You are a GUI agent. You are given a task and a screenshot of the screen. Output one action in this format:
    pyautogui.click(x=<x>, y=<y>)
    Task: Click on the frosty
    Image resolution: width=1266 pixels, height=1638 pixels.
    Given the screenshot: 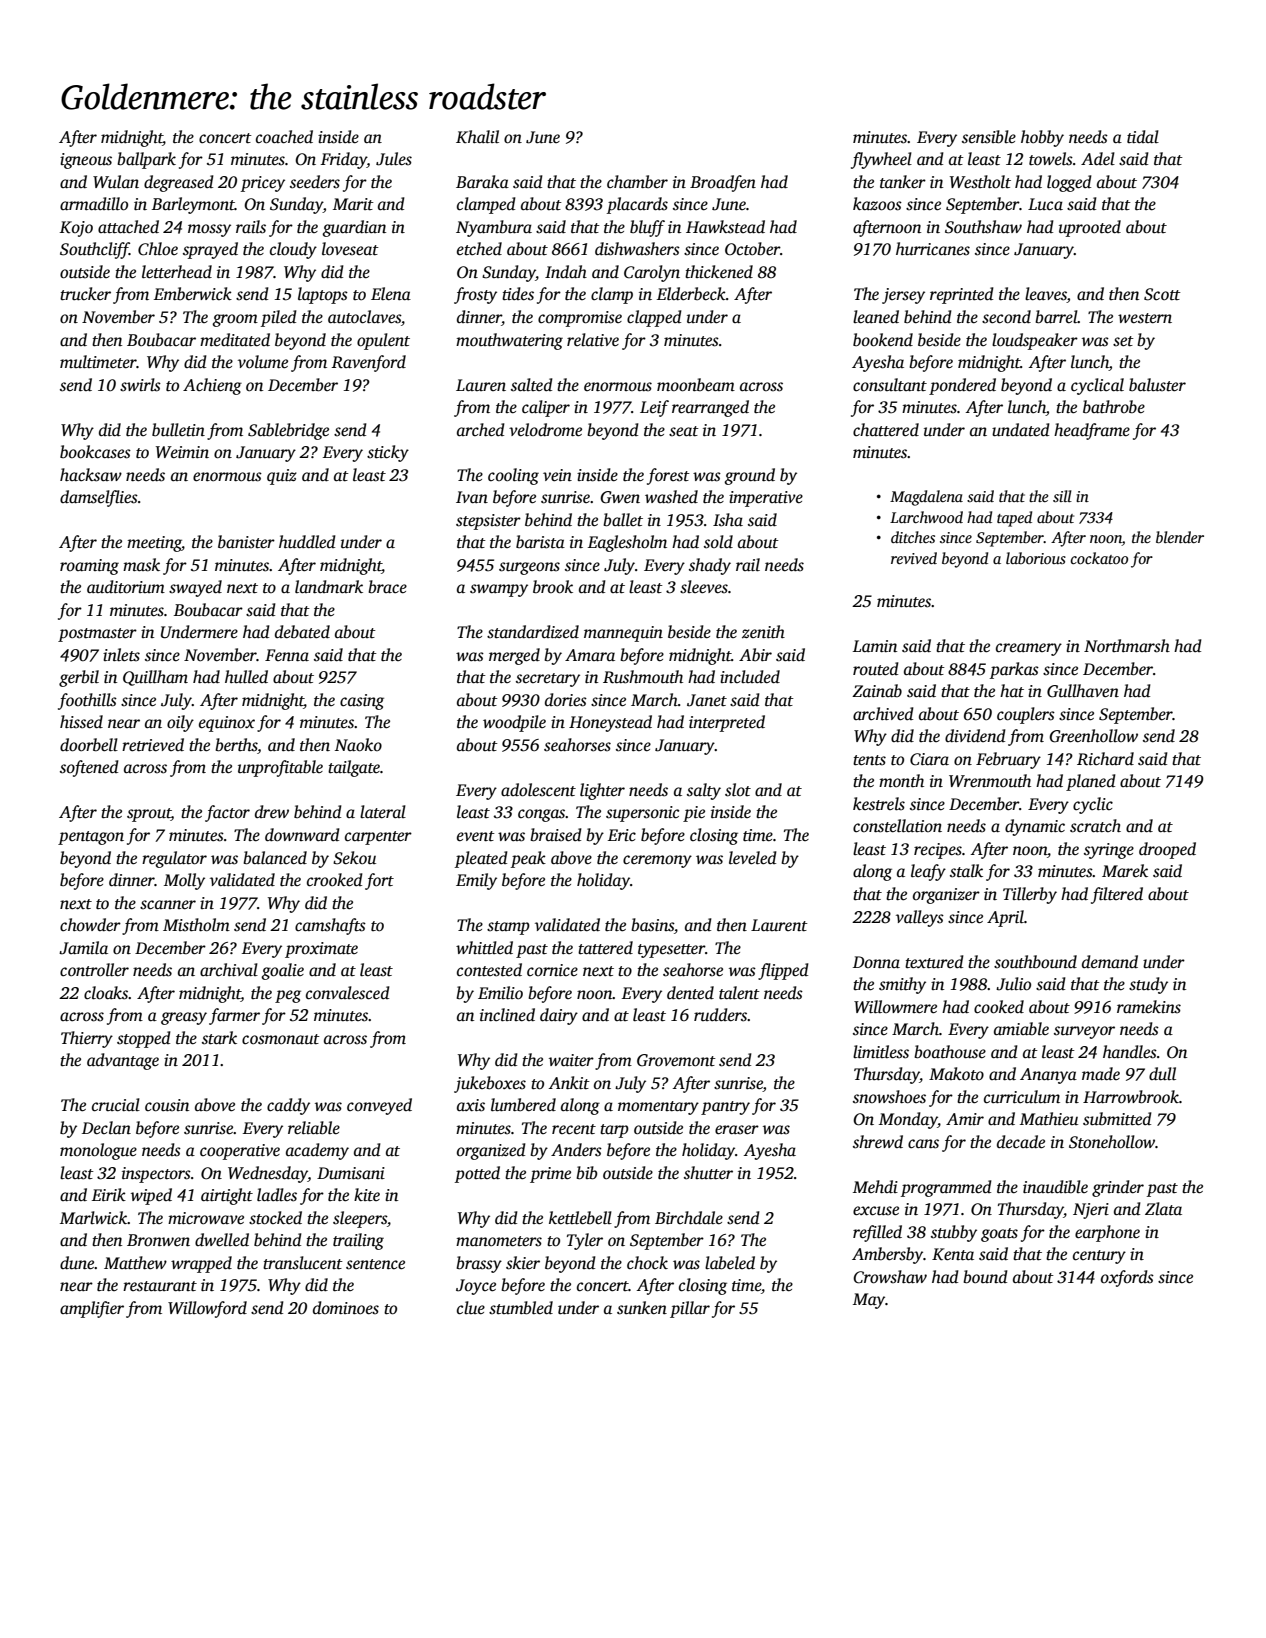 What is the action you would take?
    pyautogui.click(x=475, y=295)
